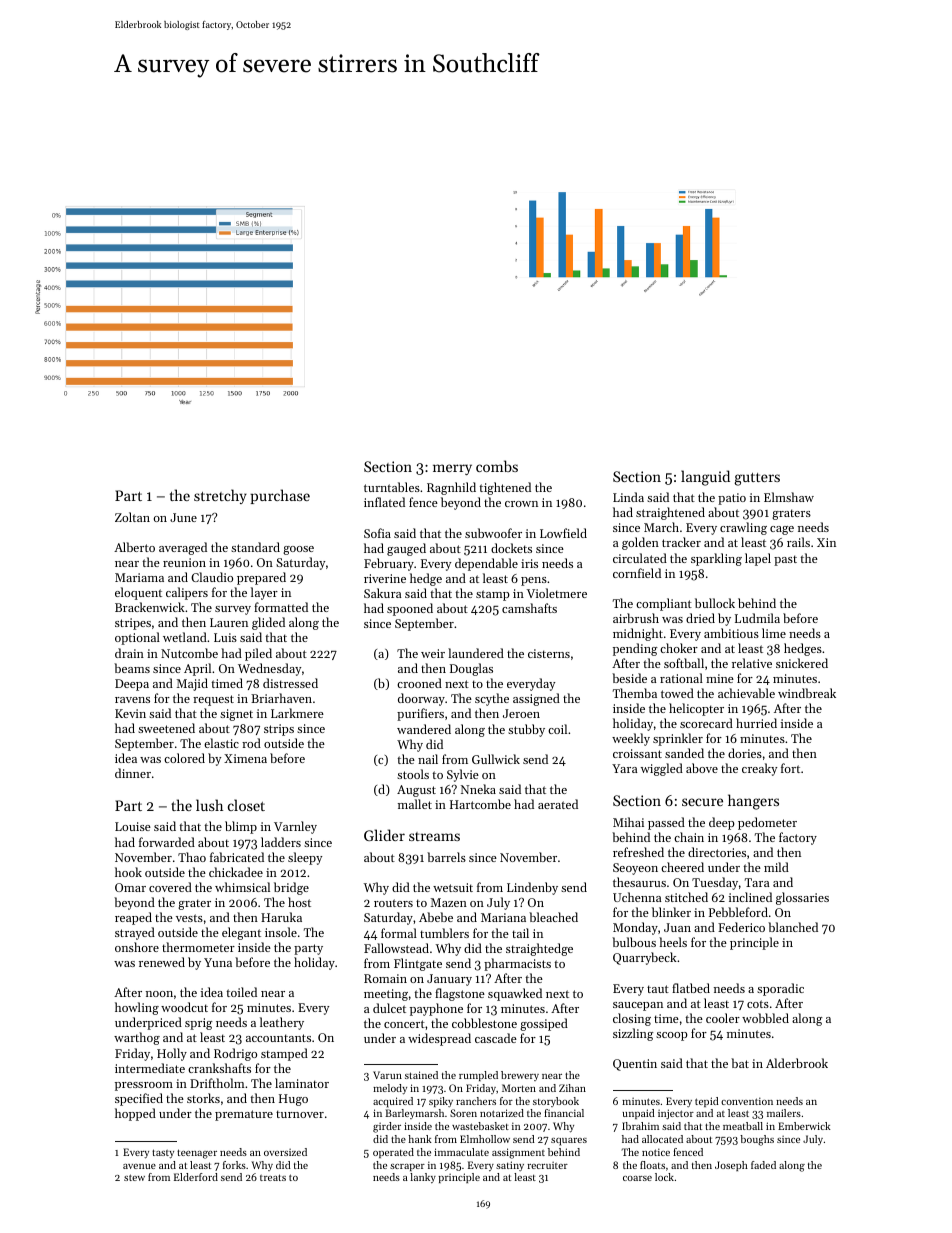 This screenshot has height=1233, width=952. Describe the element at coordinates (196, 1177) in the screenshot. I see `Elderford` at that location.
